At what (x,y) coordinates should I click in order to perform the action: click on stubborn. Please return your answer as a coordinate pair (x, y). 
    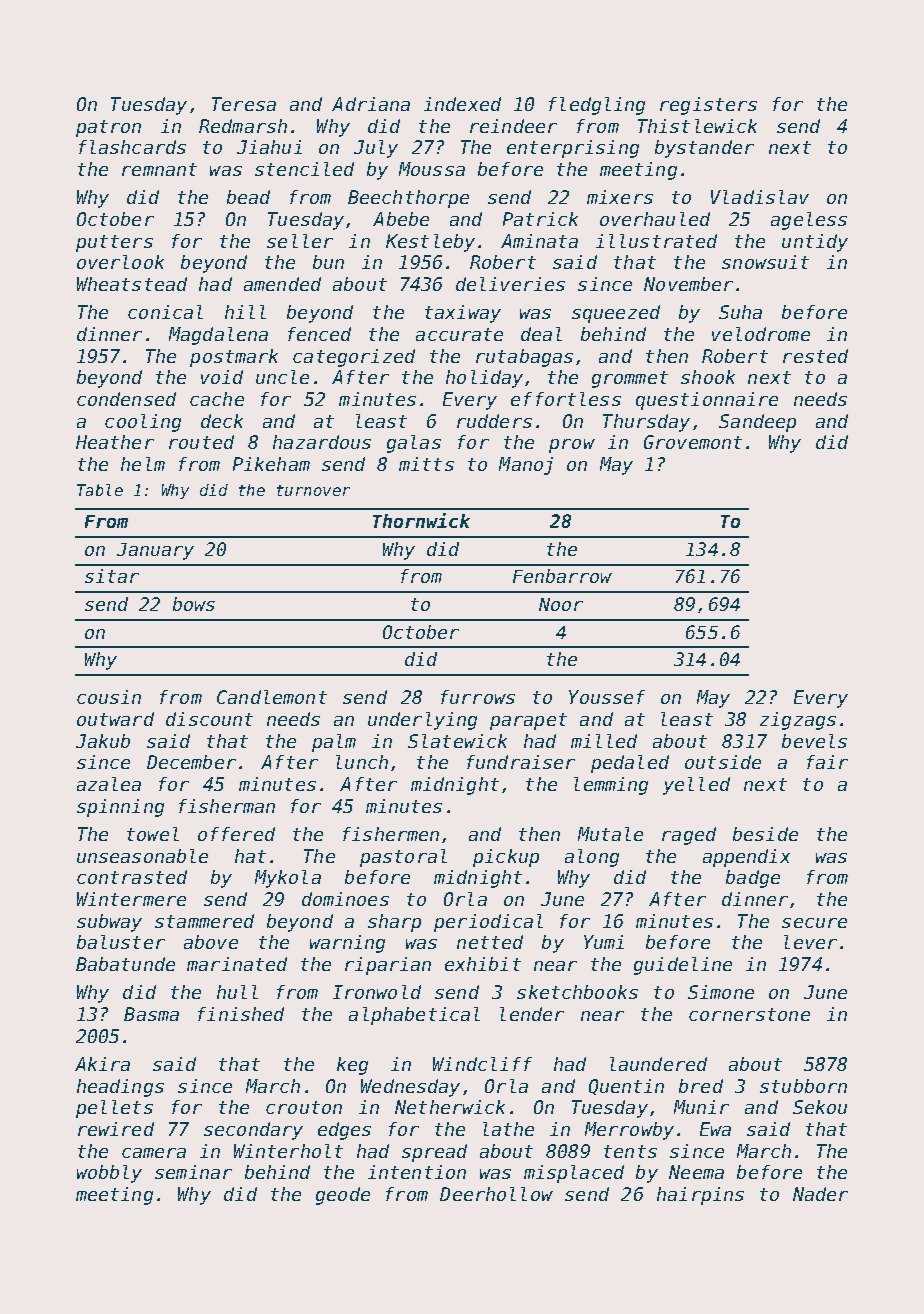
    Looking at the image, I should click on (803, 1086).
